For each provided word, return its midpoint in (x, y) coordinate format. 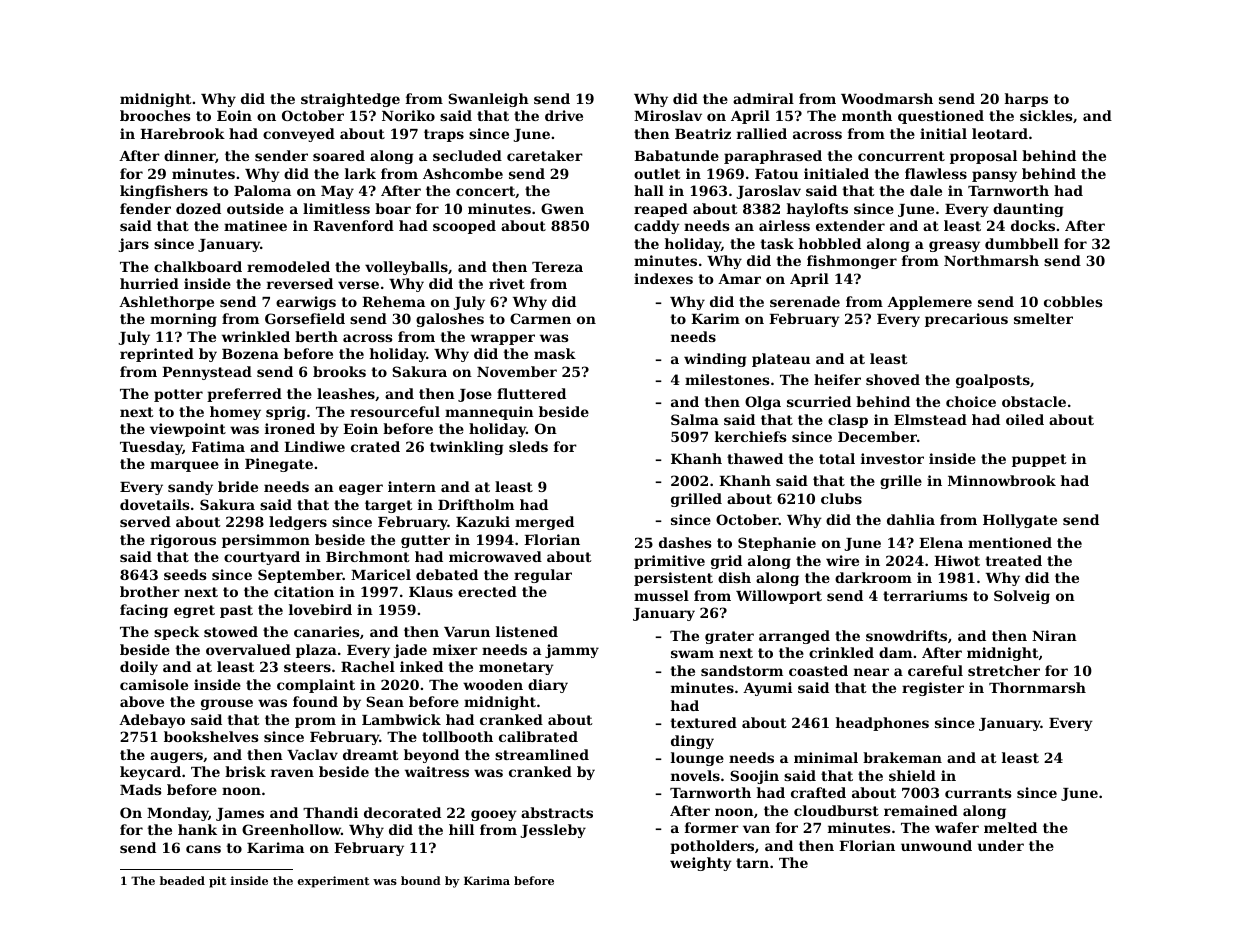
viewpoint (188, 430)
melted (1010, 827)
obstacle (1034, 401)
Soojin (754, 777)
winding (715, 360)
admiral (763, 98)
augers (176, 757)
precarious (966, 320)
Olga (763, 403)
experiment (333, 882)
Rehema (393, 301)
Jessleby (553, 831)
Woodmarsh (887, 98)
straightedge (350, 100)
